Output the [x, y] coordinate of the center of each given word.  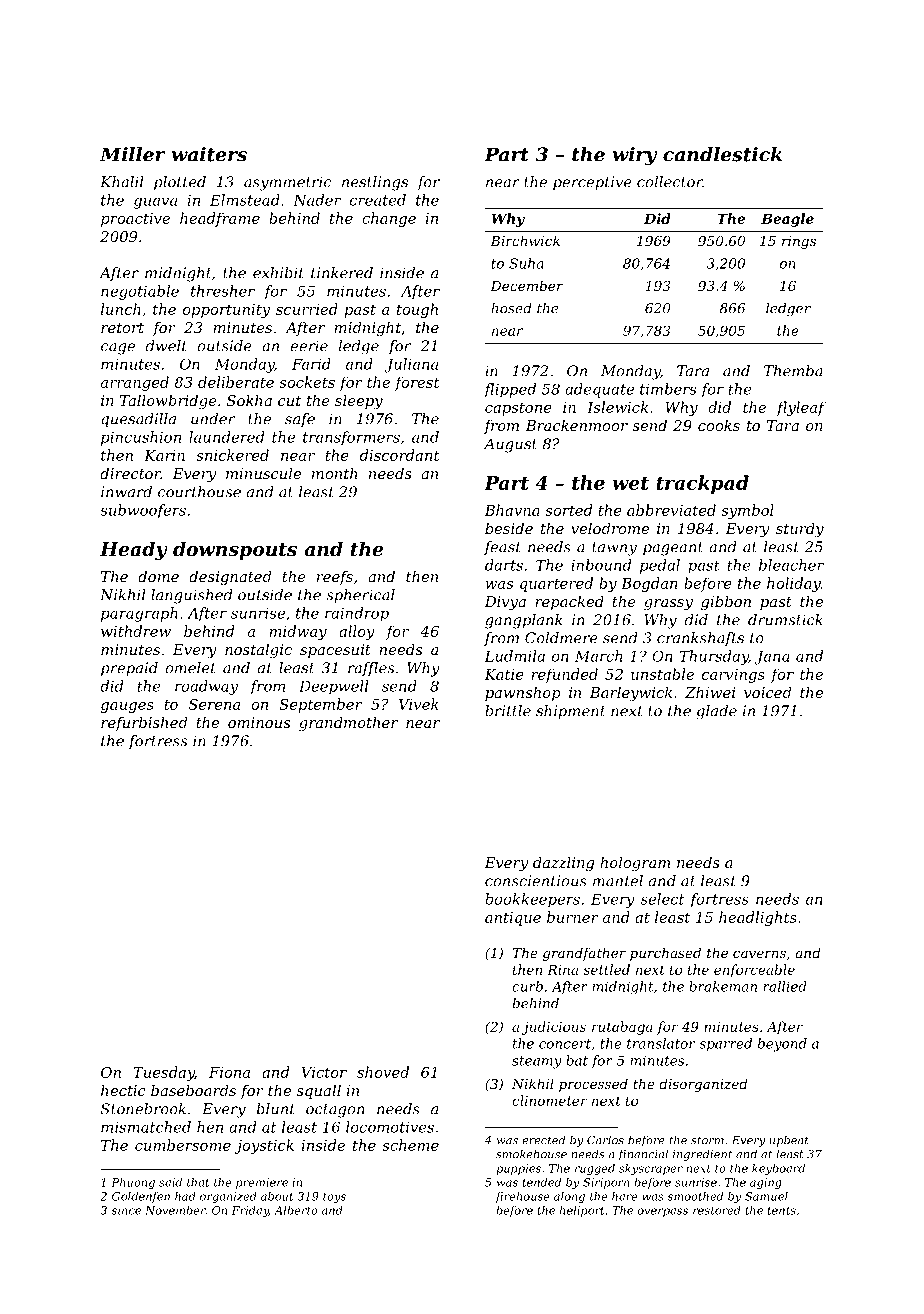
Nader [317, 200]
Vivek [419, 704]
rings [799, 242]
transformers [351, 438]
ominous [259, 722]
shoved [383, 1072]
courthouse [199, 492]
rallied [785, 986]
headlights [758, 918]
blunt [276, 1109]
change [389, 219]
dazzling [563, 864]
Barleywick [630, 694]
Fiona [229, 1072]
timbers [668, 389]
